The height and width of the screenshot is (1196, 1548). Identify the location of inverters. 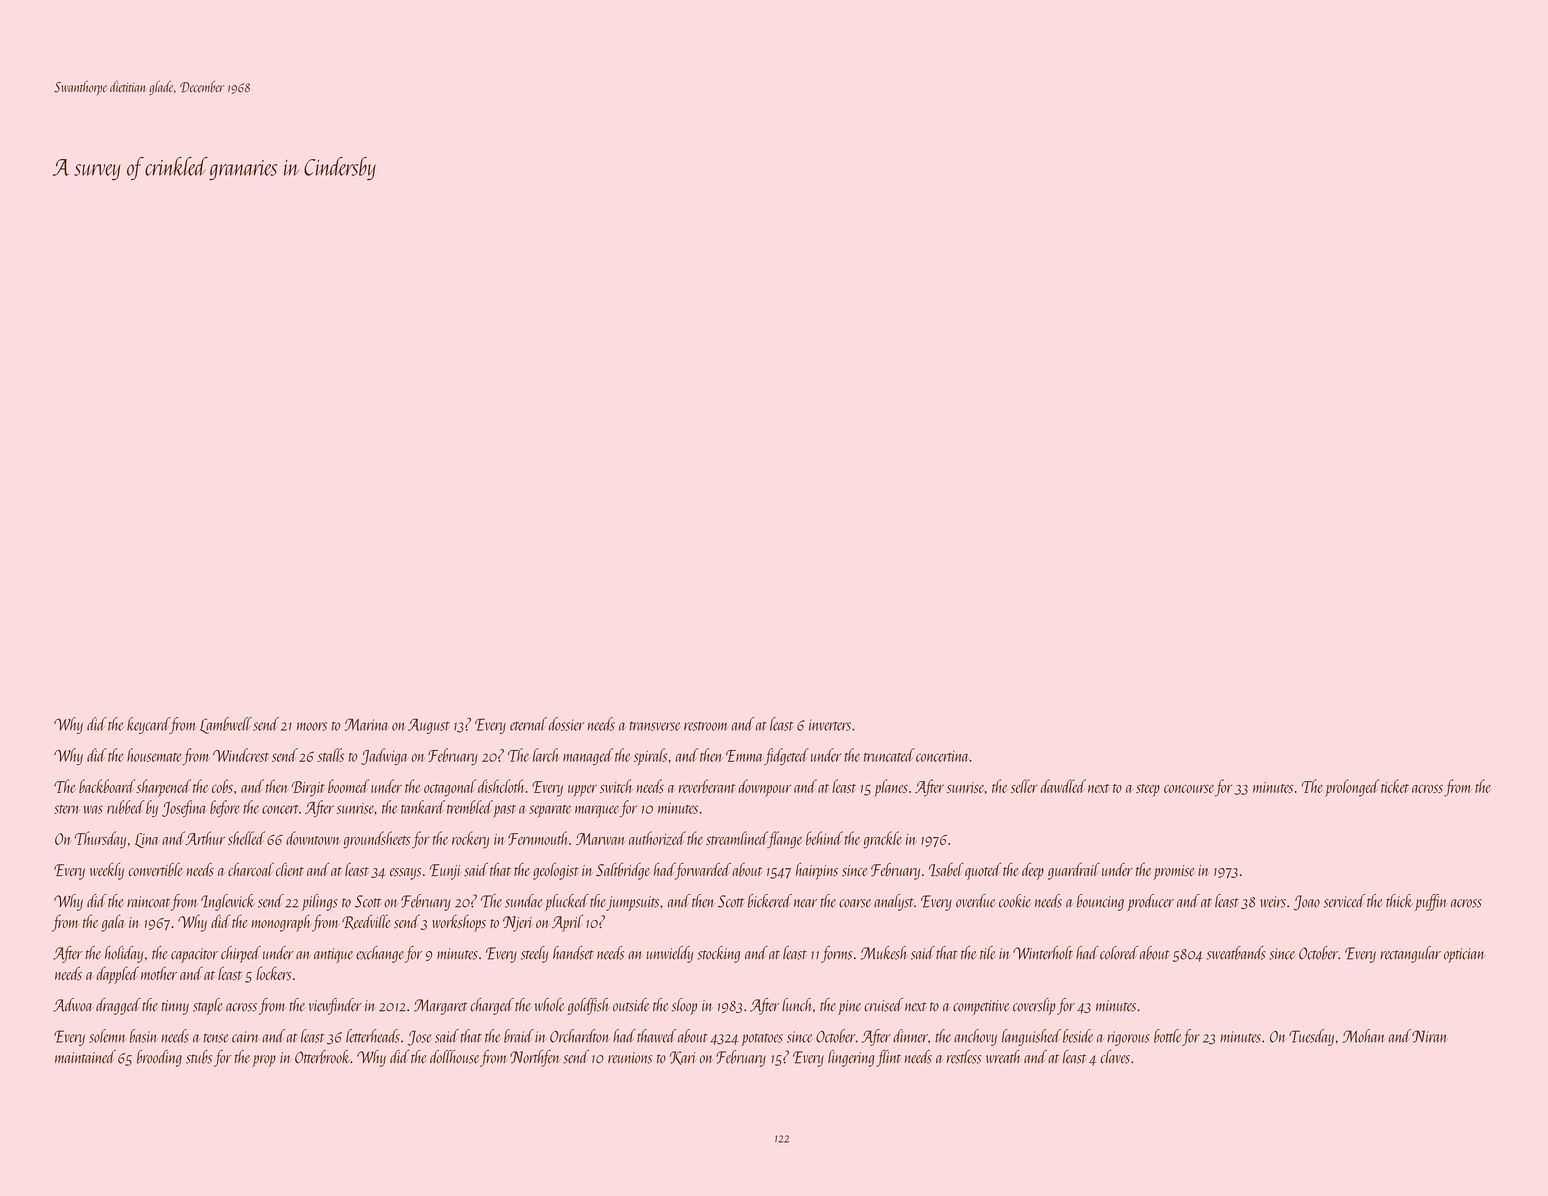
(830, 725).
